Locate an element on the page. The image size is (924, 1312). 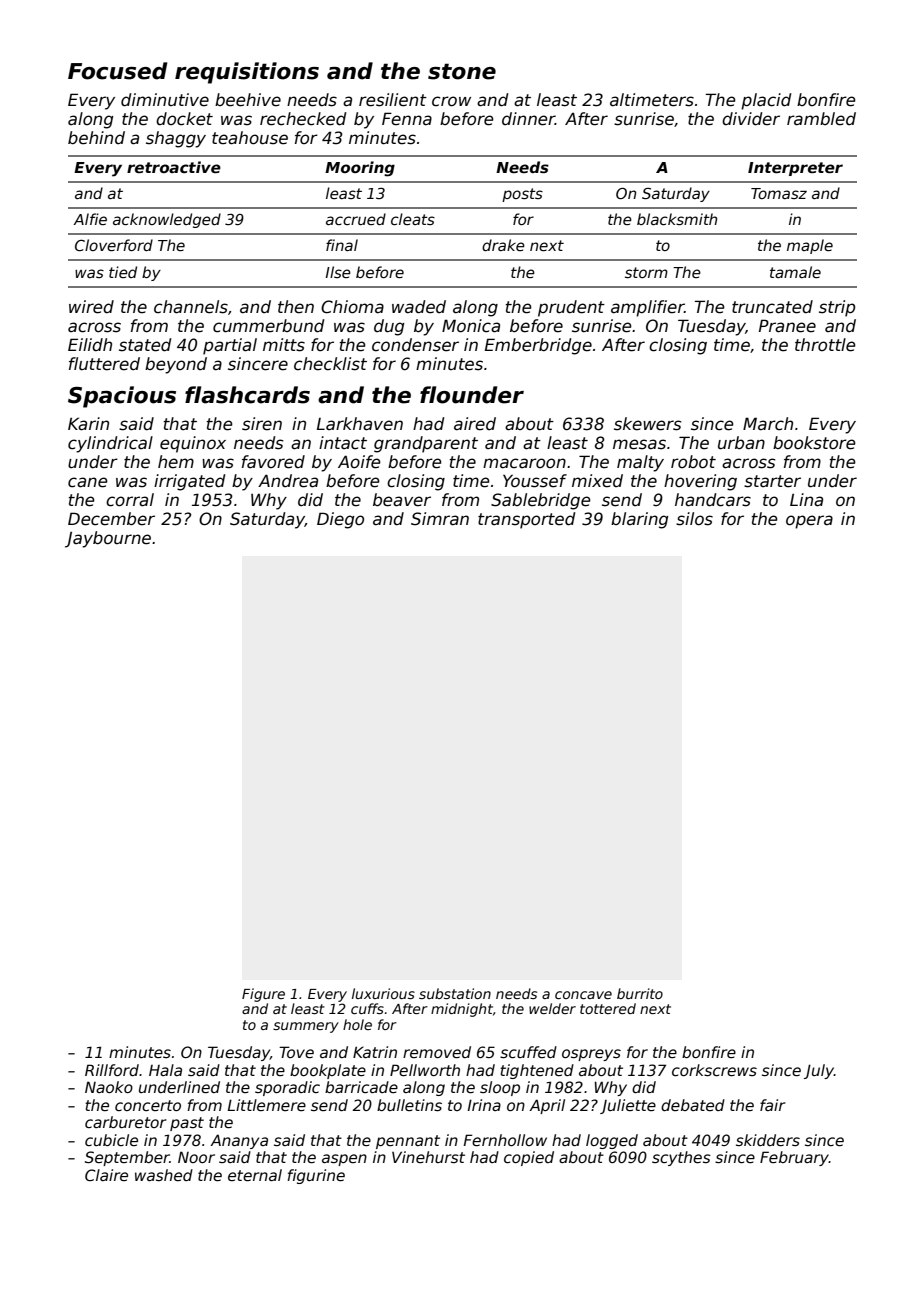
placid is located at coordinates (766, 101).
